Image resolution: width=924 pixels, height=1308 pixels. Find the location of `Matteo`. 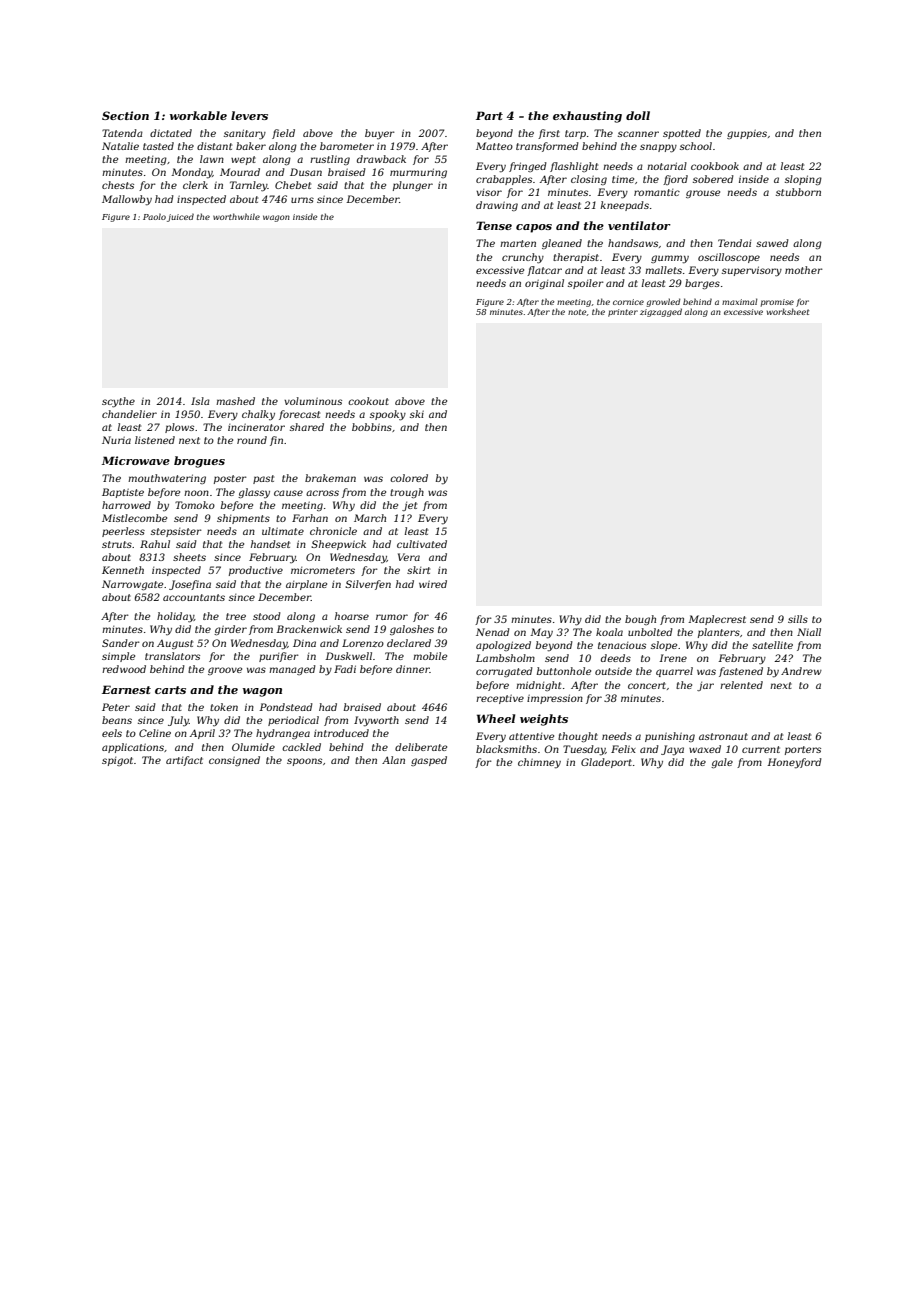

Matteo is located at coordinates (494, 146).
